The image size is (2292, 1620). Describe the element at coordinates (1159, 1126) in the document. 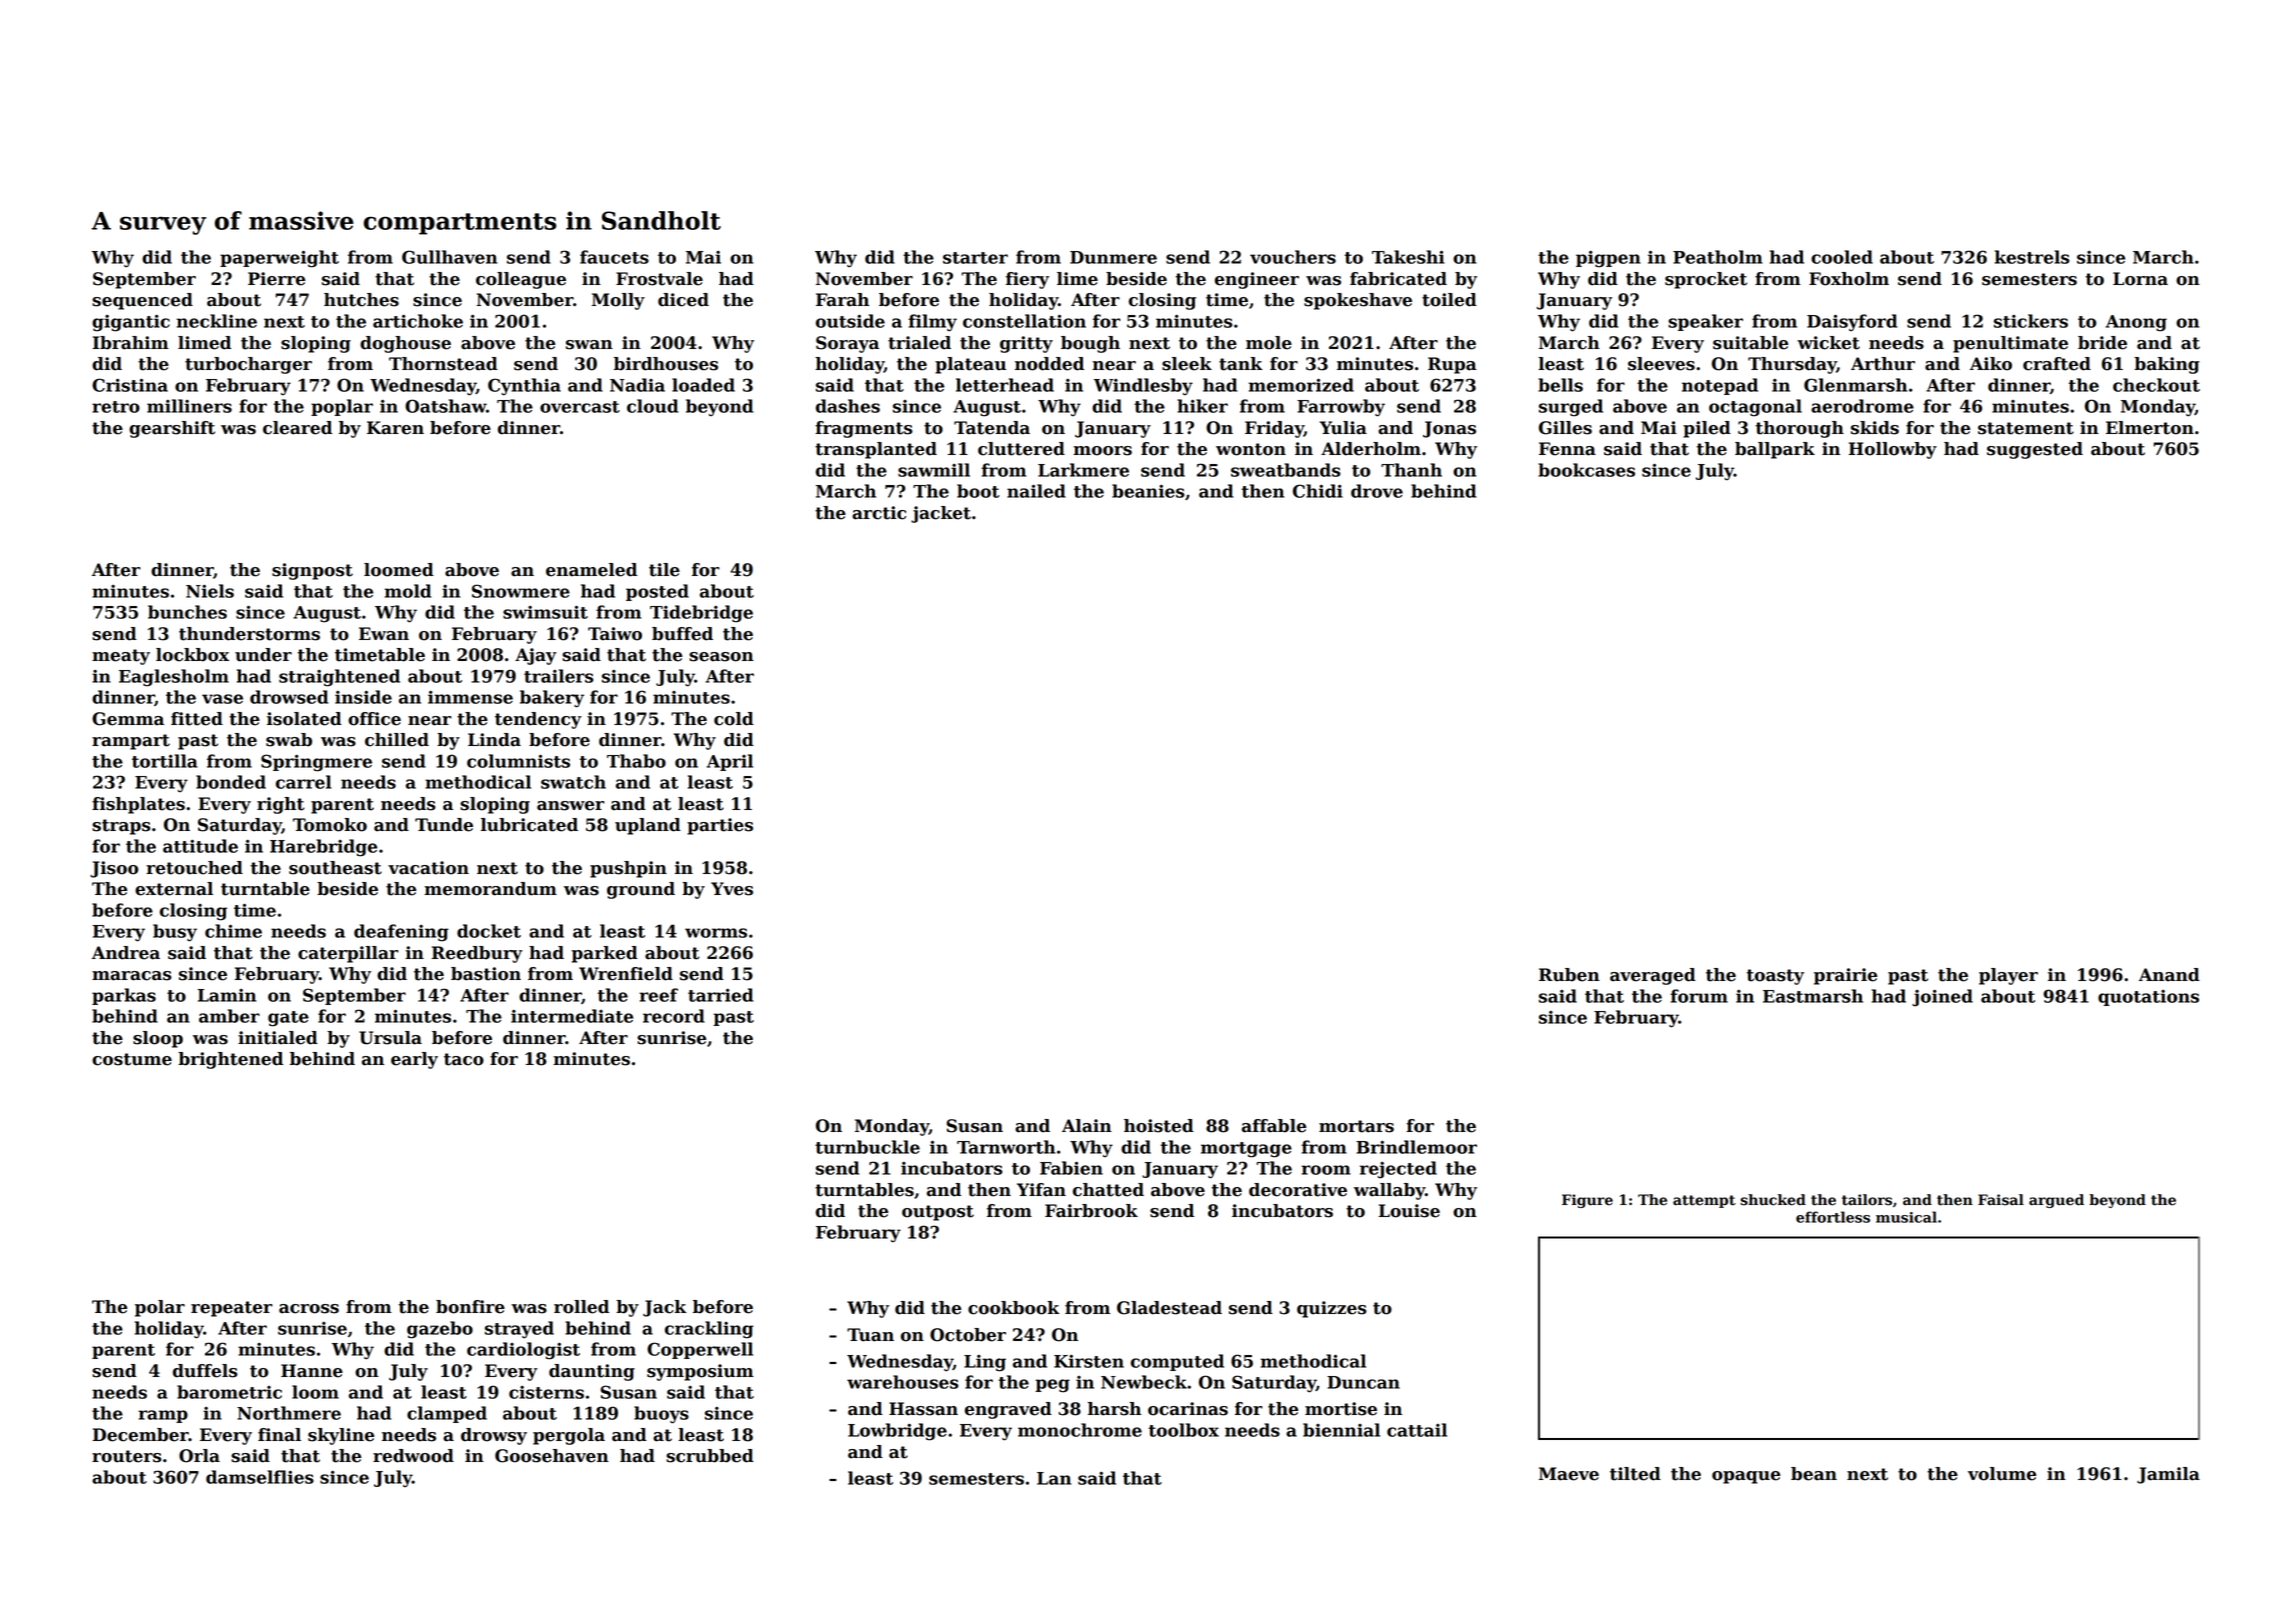

I see `hoisted` at that location.
